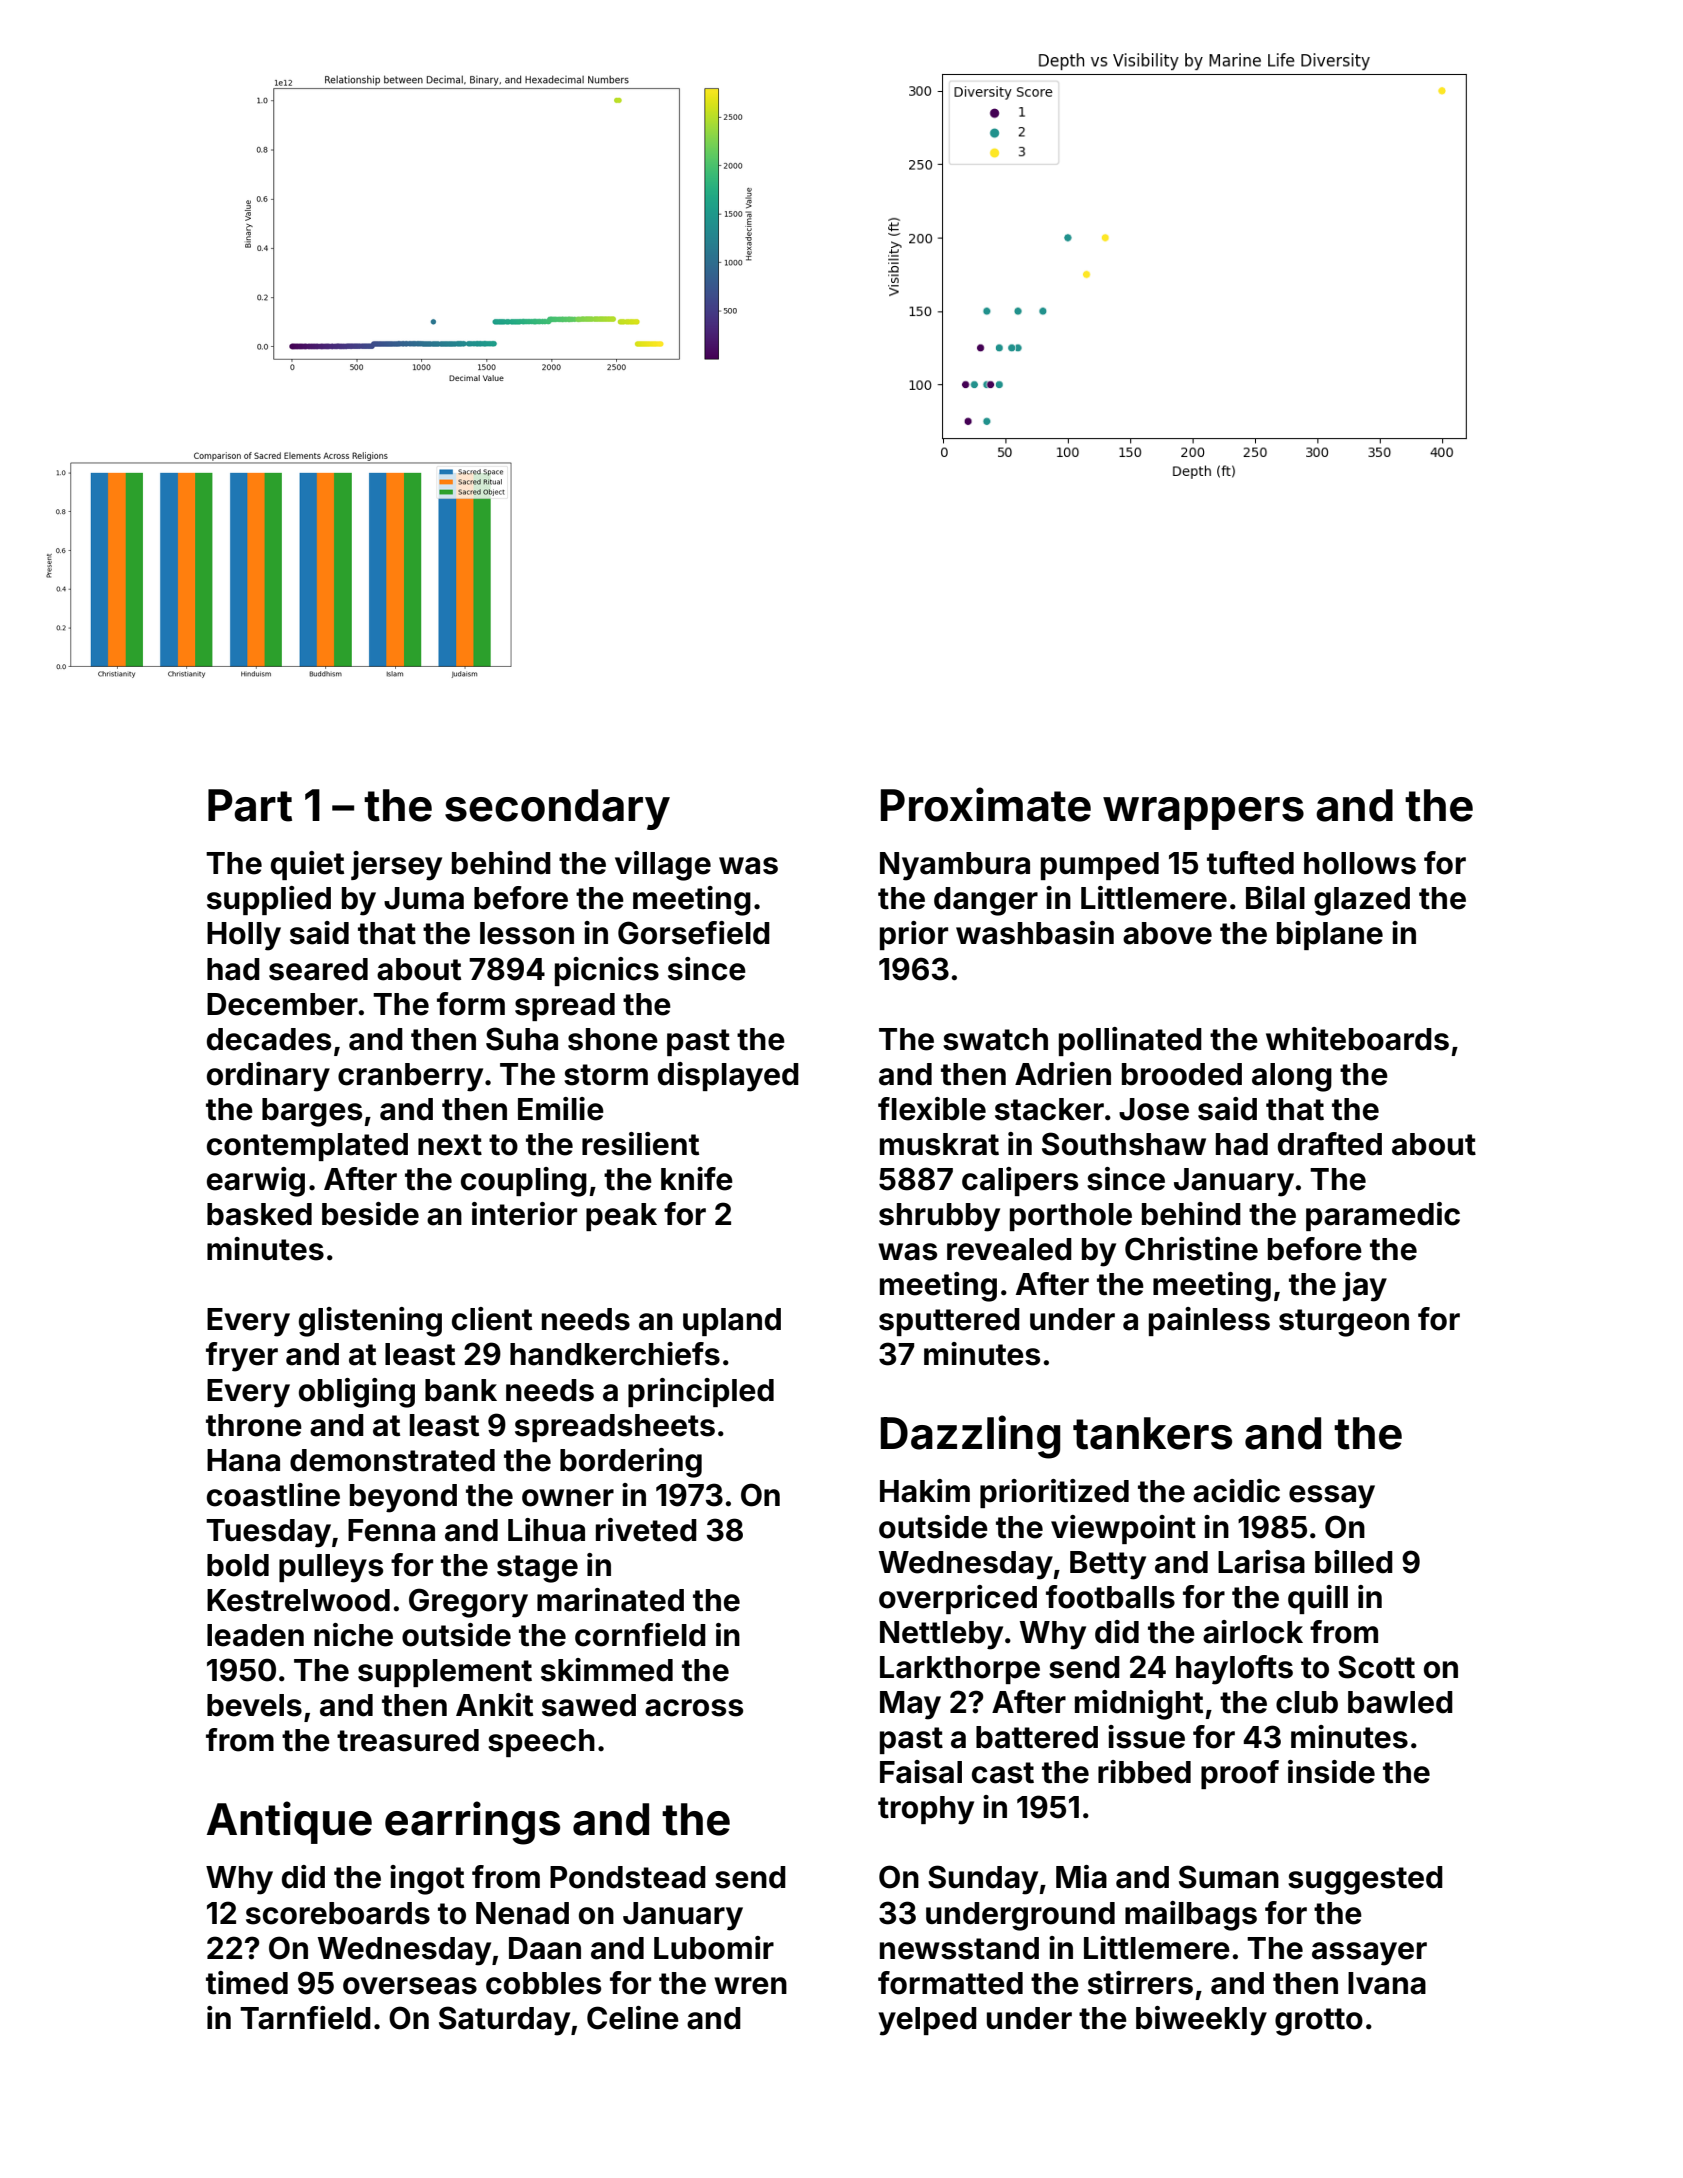 This image has width=1683, height=2178. What do you see at coordinates (250, 805) in the image?
I see `Part` at bounding box center [250, 805].
